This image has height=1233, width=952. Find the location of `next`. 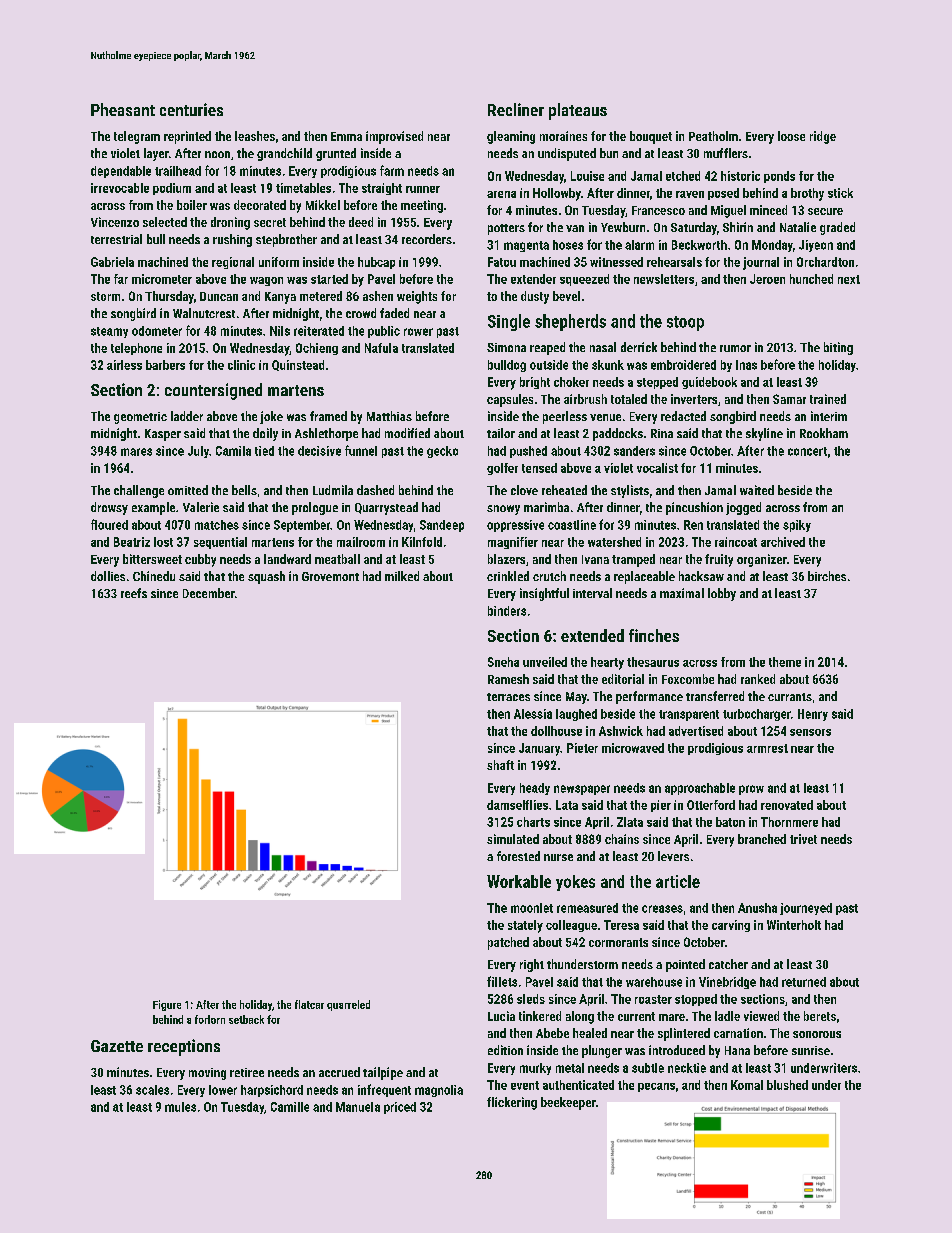

next is located at coordinates (849, 279).
